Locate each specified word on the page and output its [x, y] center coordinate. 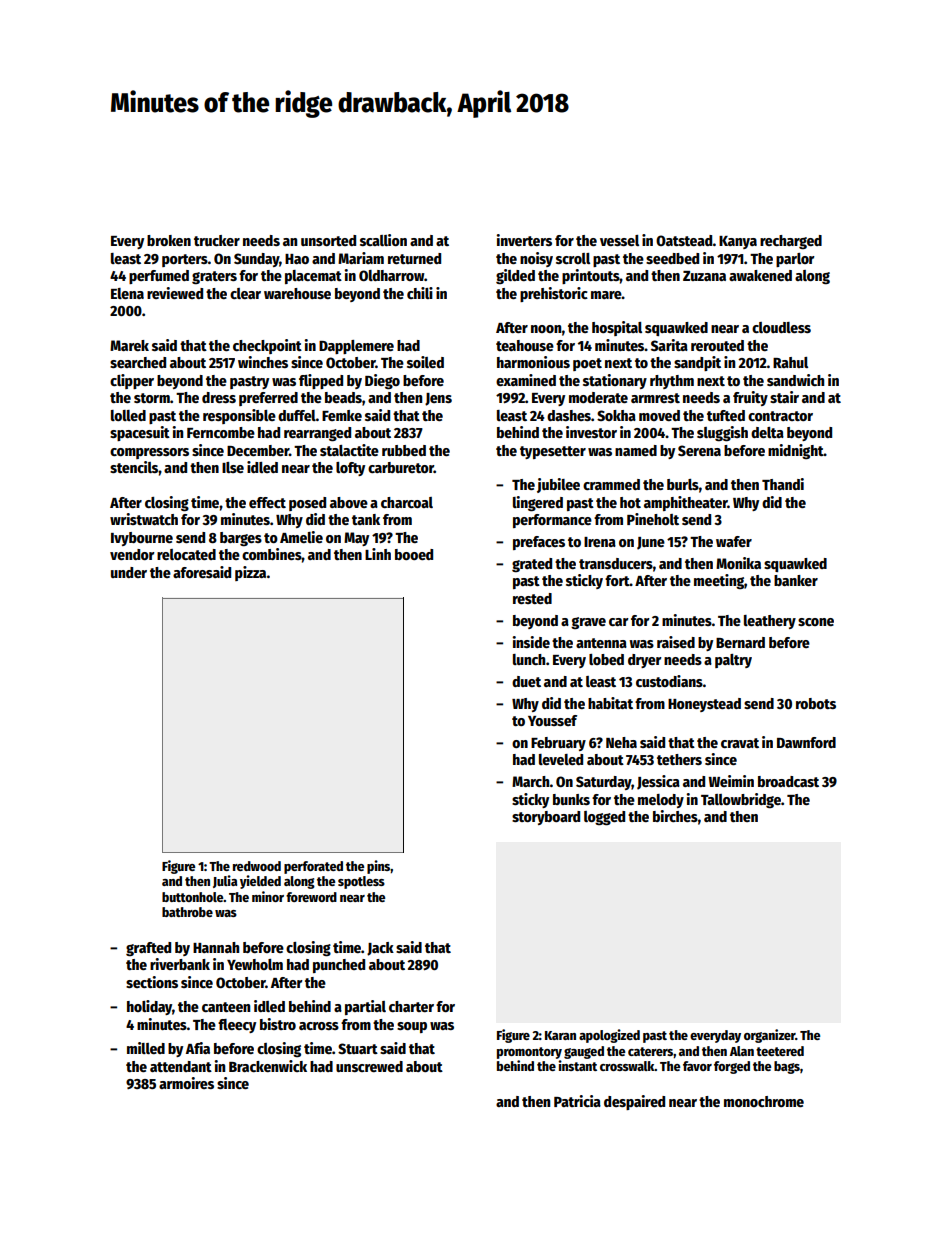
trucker [217, 240]
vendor [132, 554]
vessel [619, 240]
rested [532, 598]
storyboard [546, 818]
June [651, 543]
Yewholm [255, 964]
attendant [181, 1066]
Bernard [740, 642]
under [129, 572]
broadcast [788, 781]
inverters [524, 240]
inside [531, 642]
